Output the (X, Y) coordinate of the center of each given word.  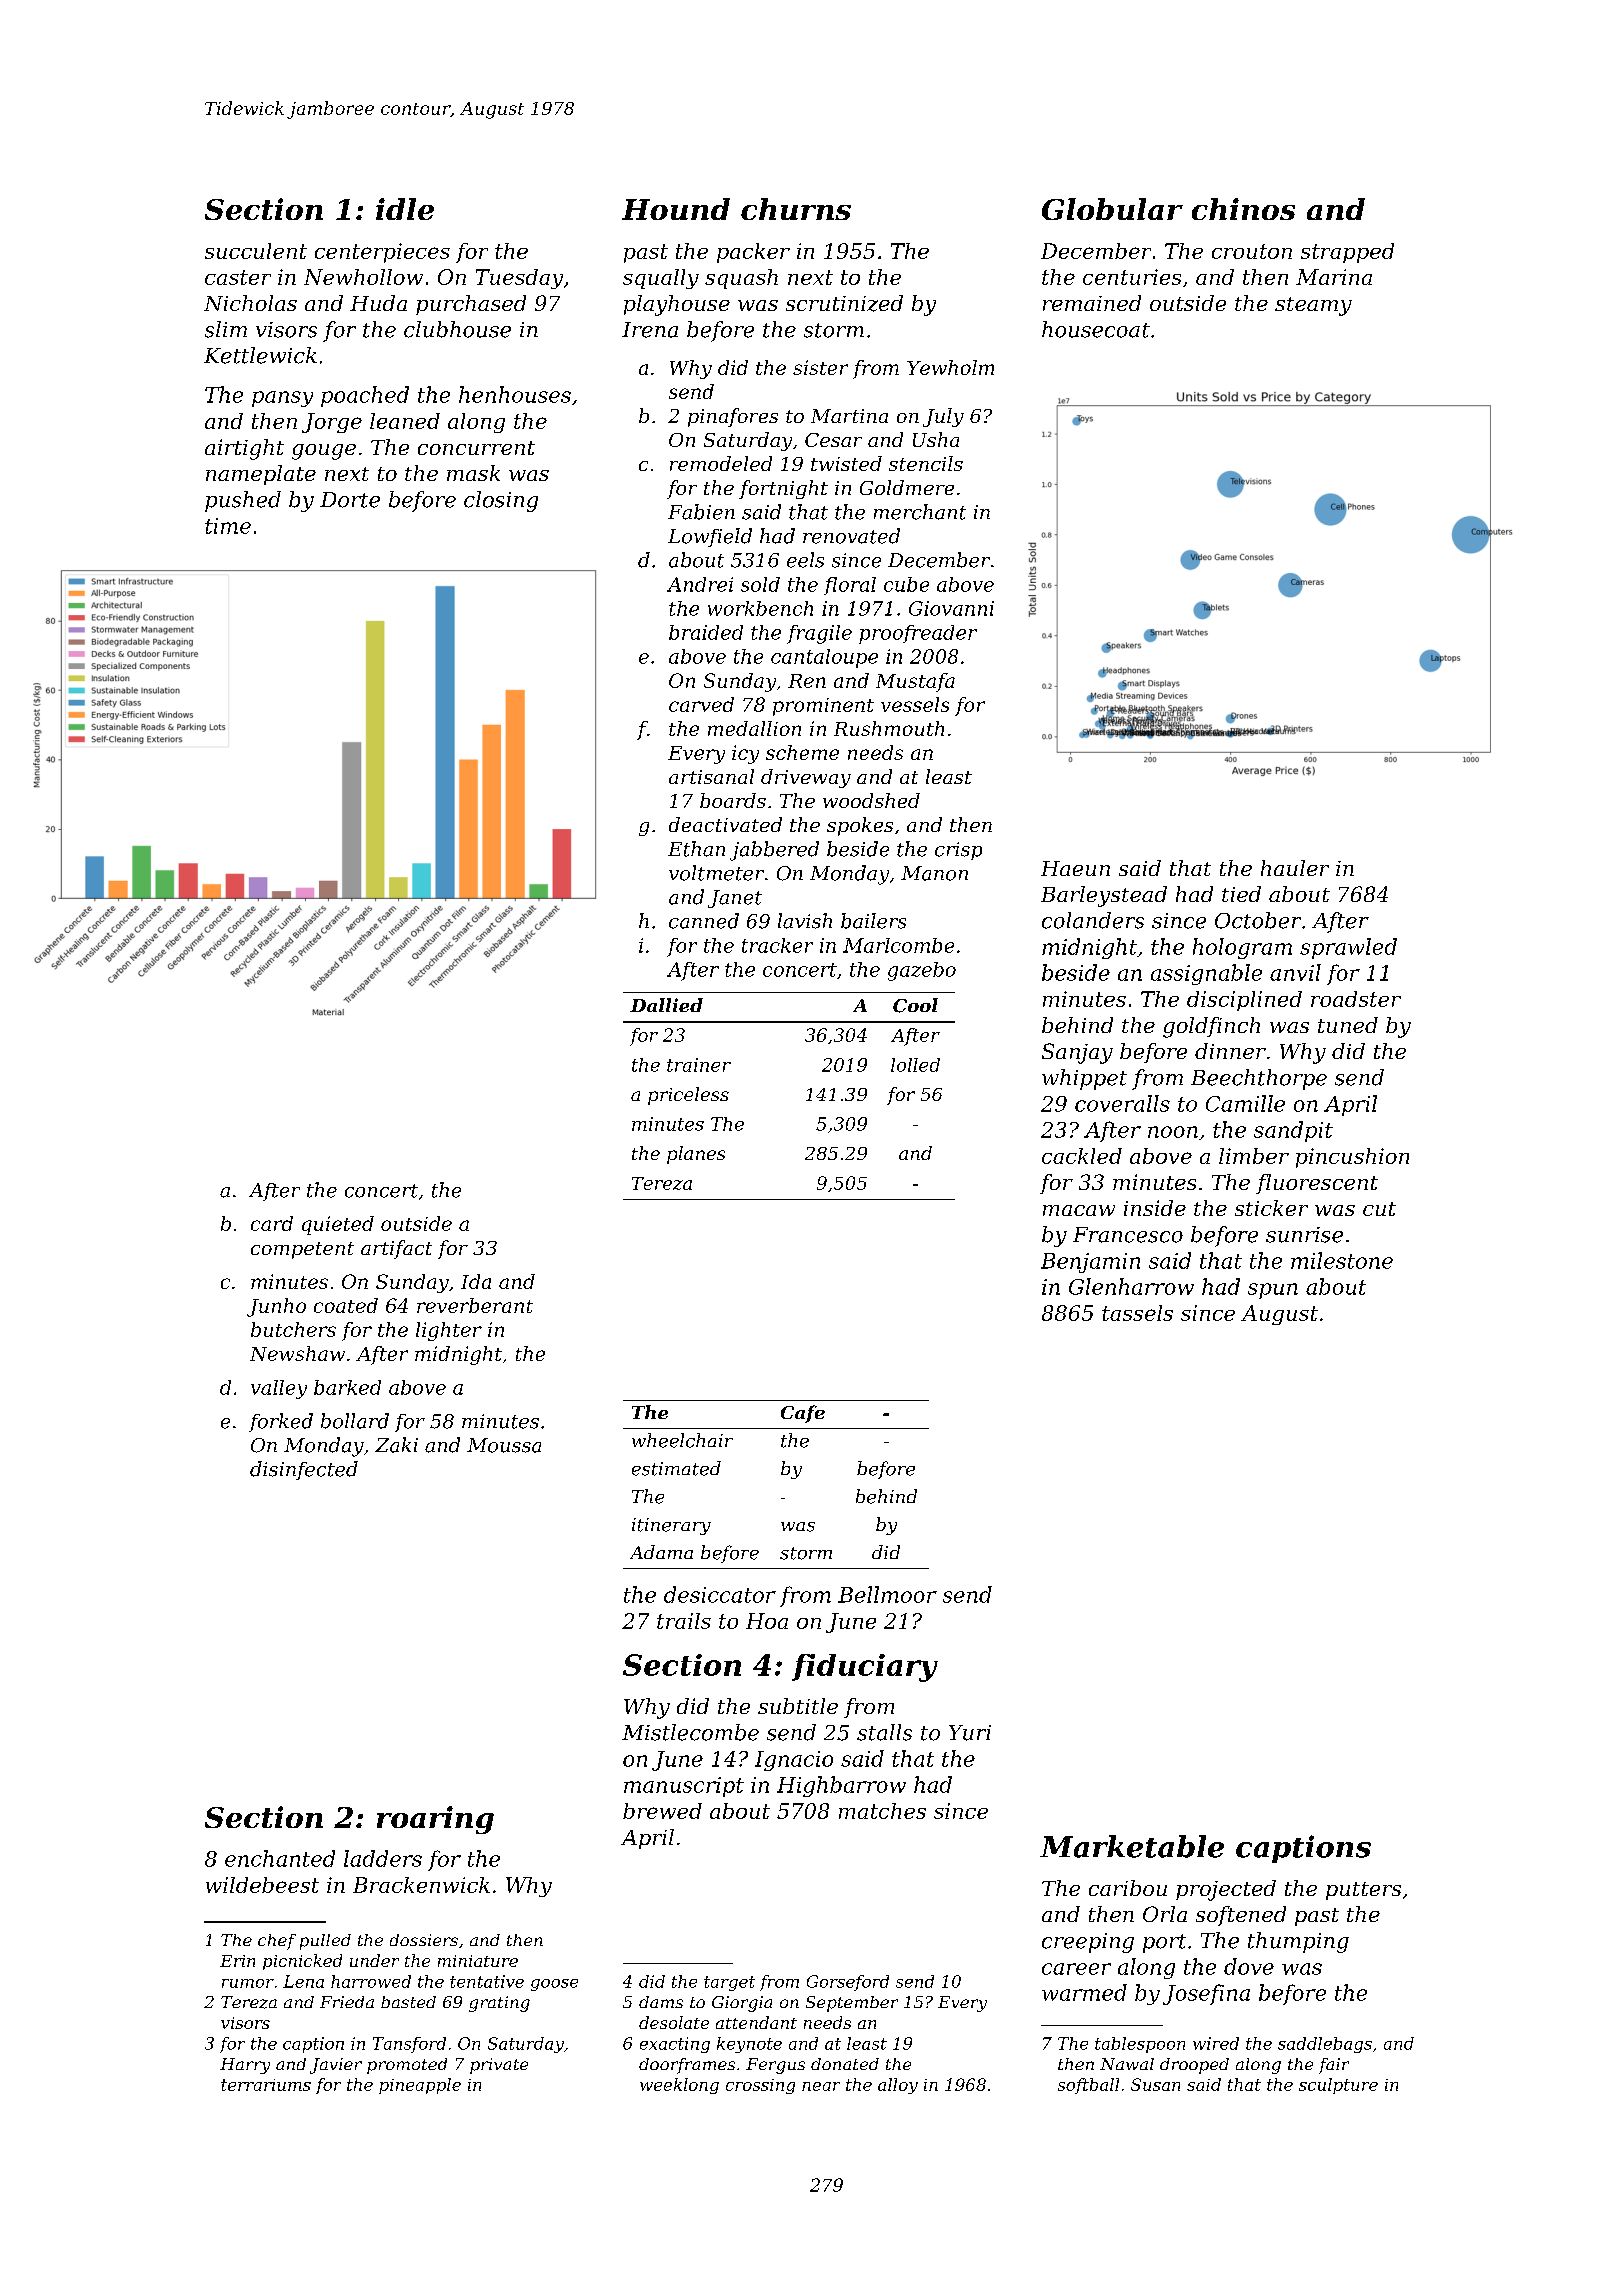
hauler (1295, 868)
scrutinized (844, 303)
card (272, 1223)
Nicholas (250, 303)
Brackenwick (421, 1885)
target (729, 1983)
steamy (1313, 306)
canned (704, 921)
